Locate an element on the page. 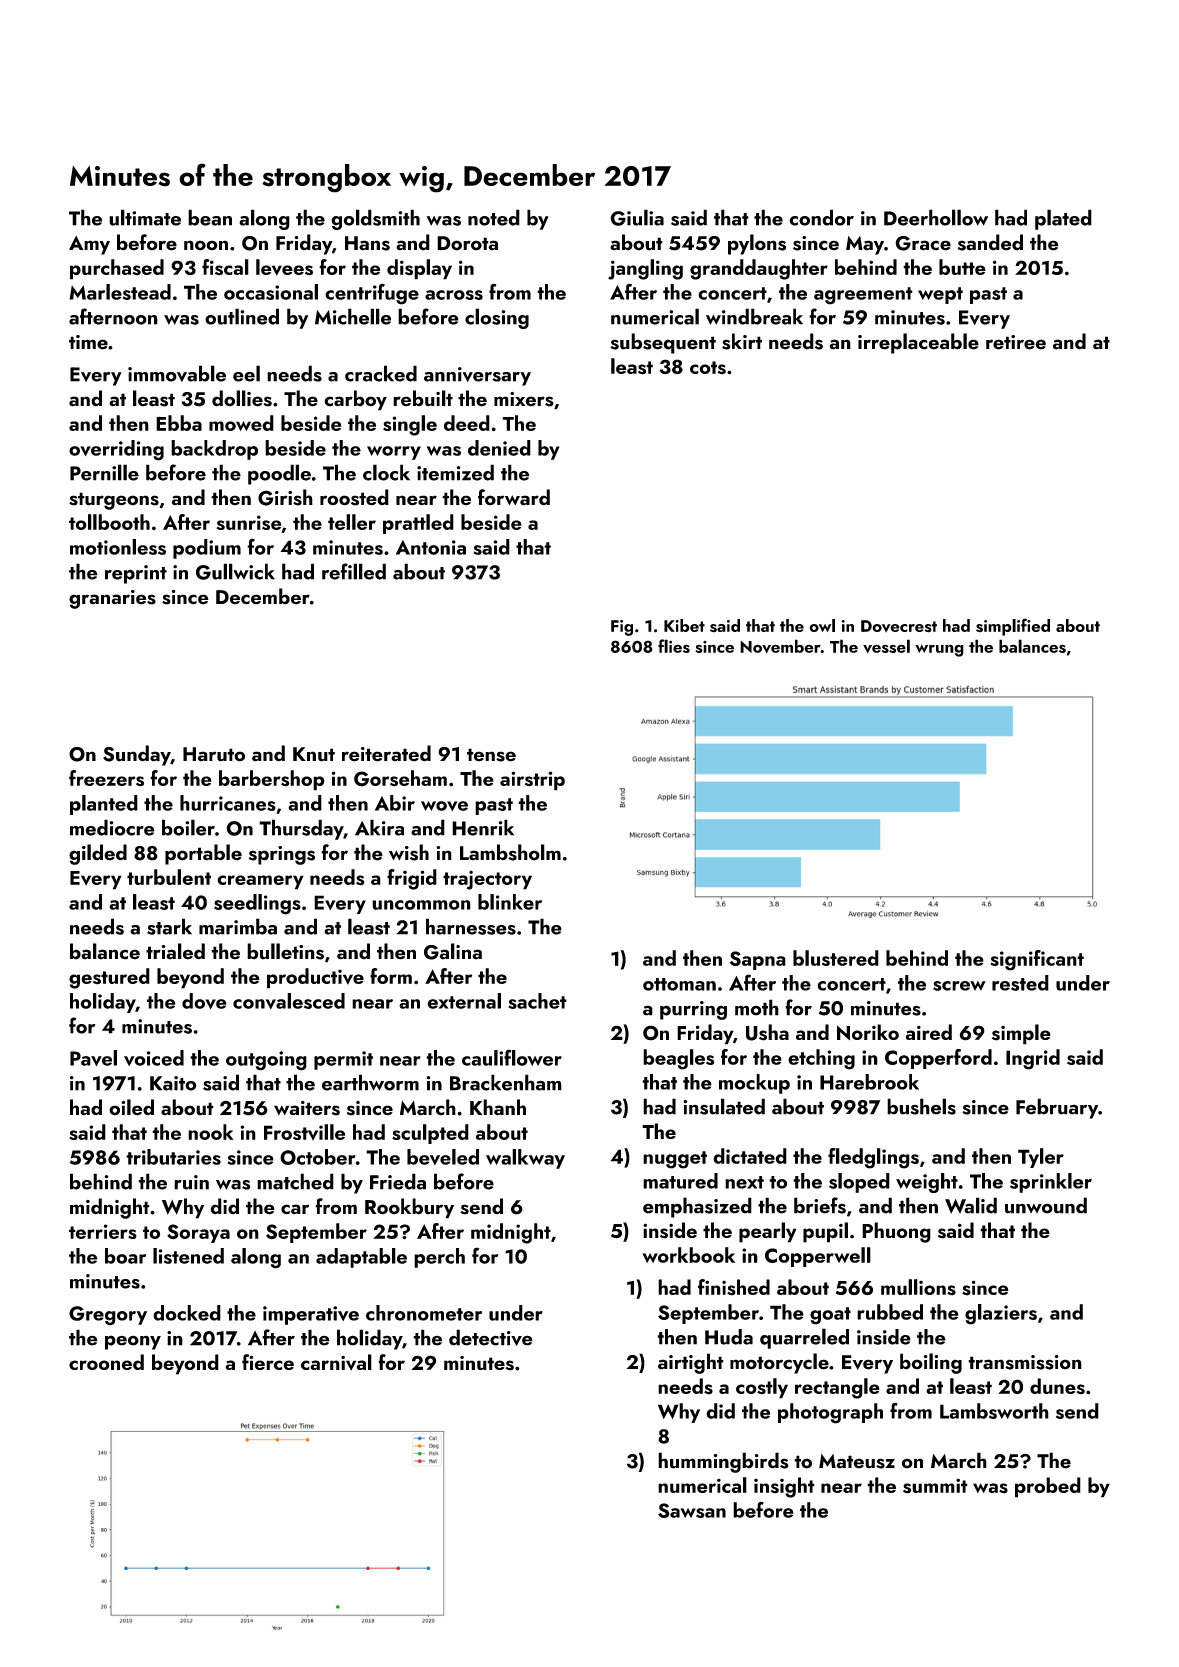  turbulent is located at coordinates (169, 877).
